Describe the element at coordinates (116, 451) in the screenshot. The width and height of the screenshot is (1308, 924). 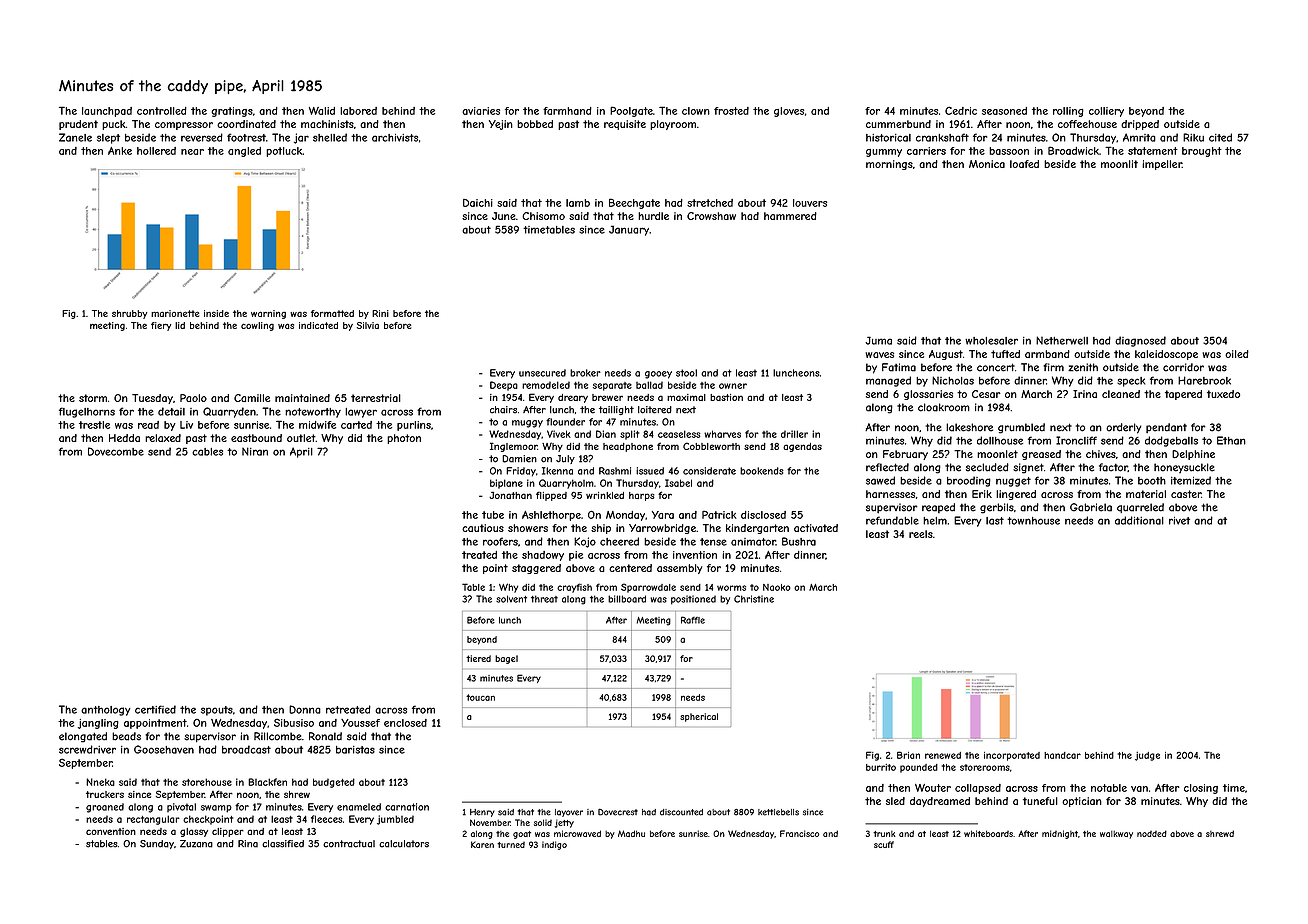
I see `Dovecombe` at that location.
